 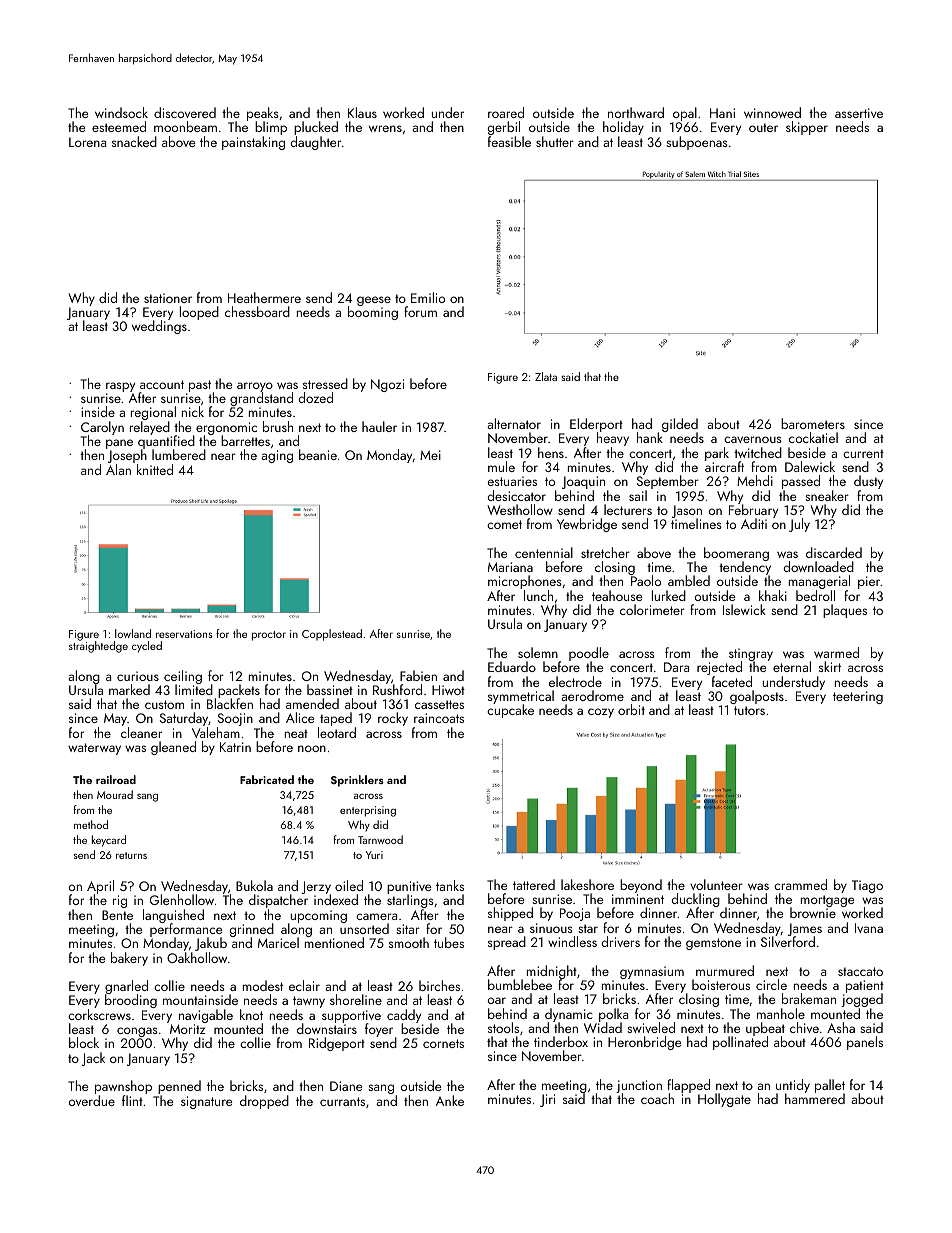 What do you see at coordinates (153, 413) in the screenshot?
I see `regional` at bounding box center [153, 413].
